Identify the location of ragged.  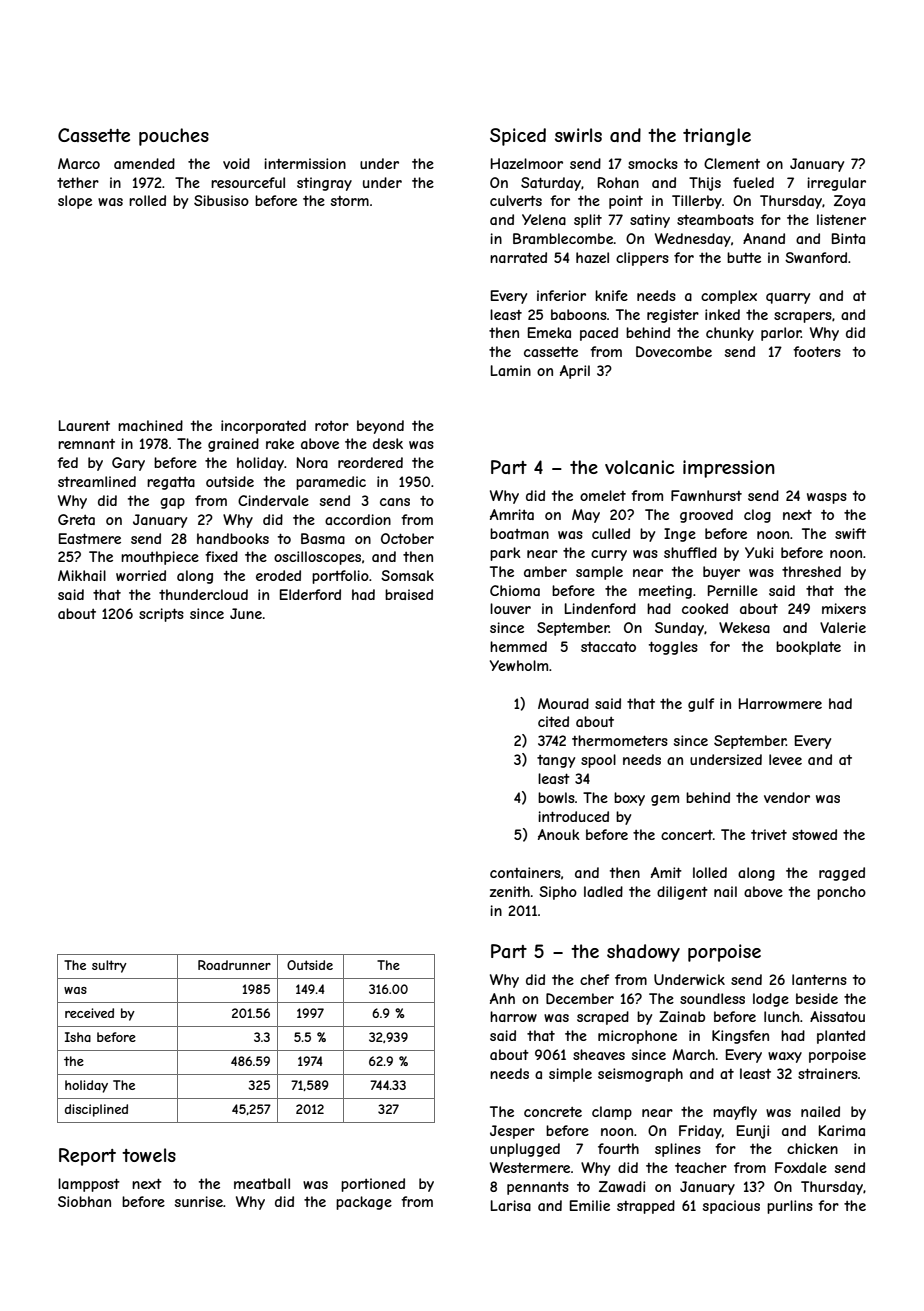
(842, 874).
